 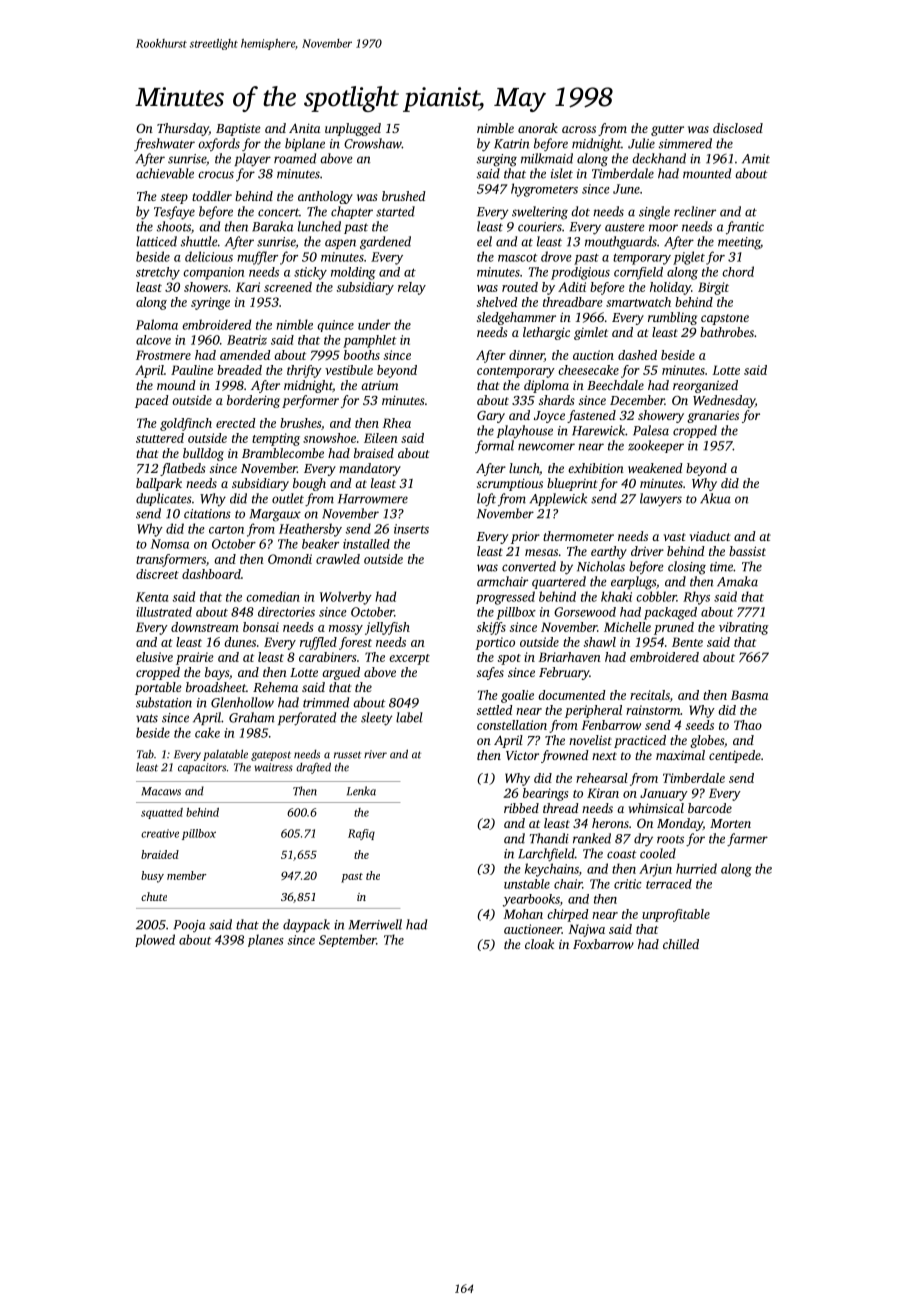 I want to click on molding, so click(x=353, y=273).
